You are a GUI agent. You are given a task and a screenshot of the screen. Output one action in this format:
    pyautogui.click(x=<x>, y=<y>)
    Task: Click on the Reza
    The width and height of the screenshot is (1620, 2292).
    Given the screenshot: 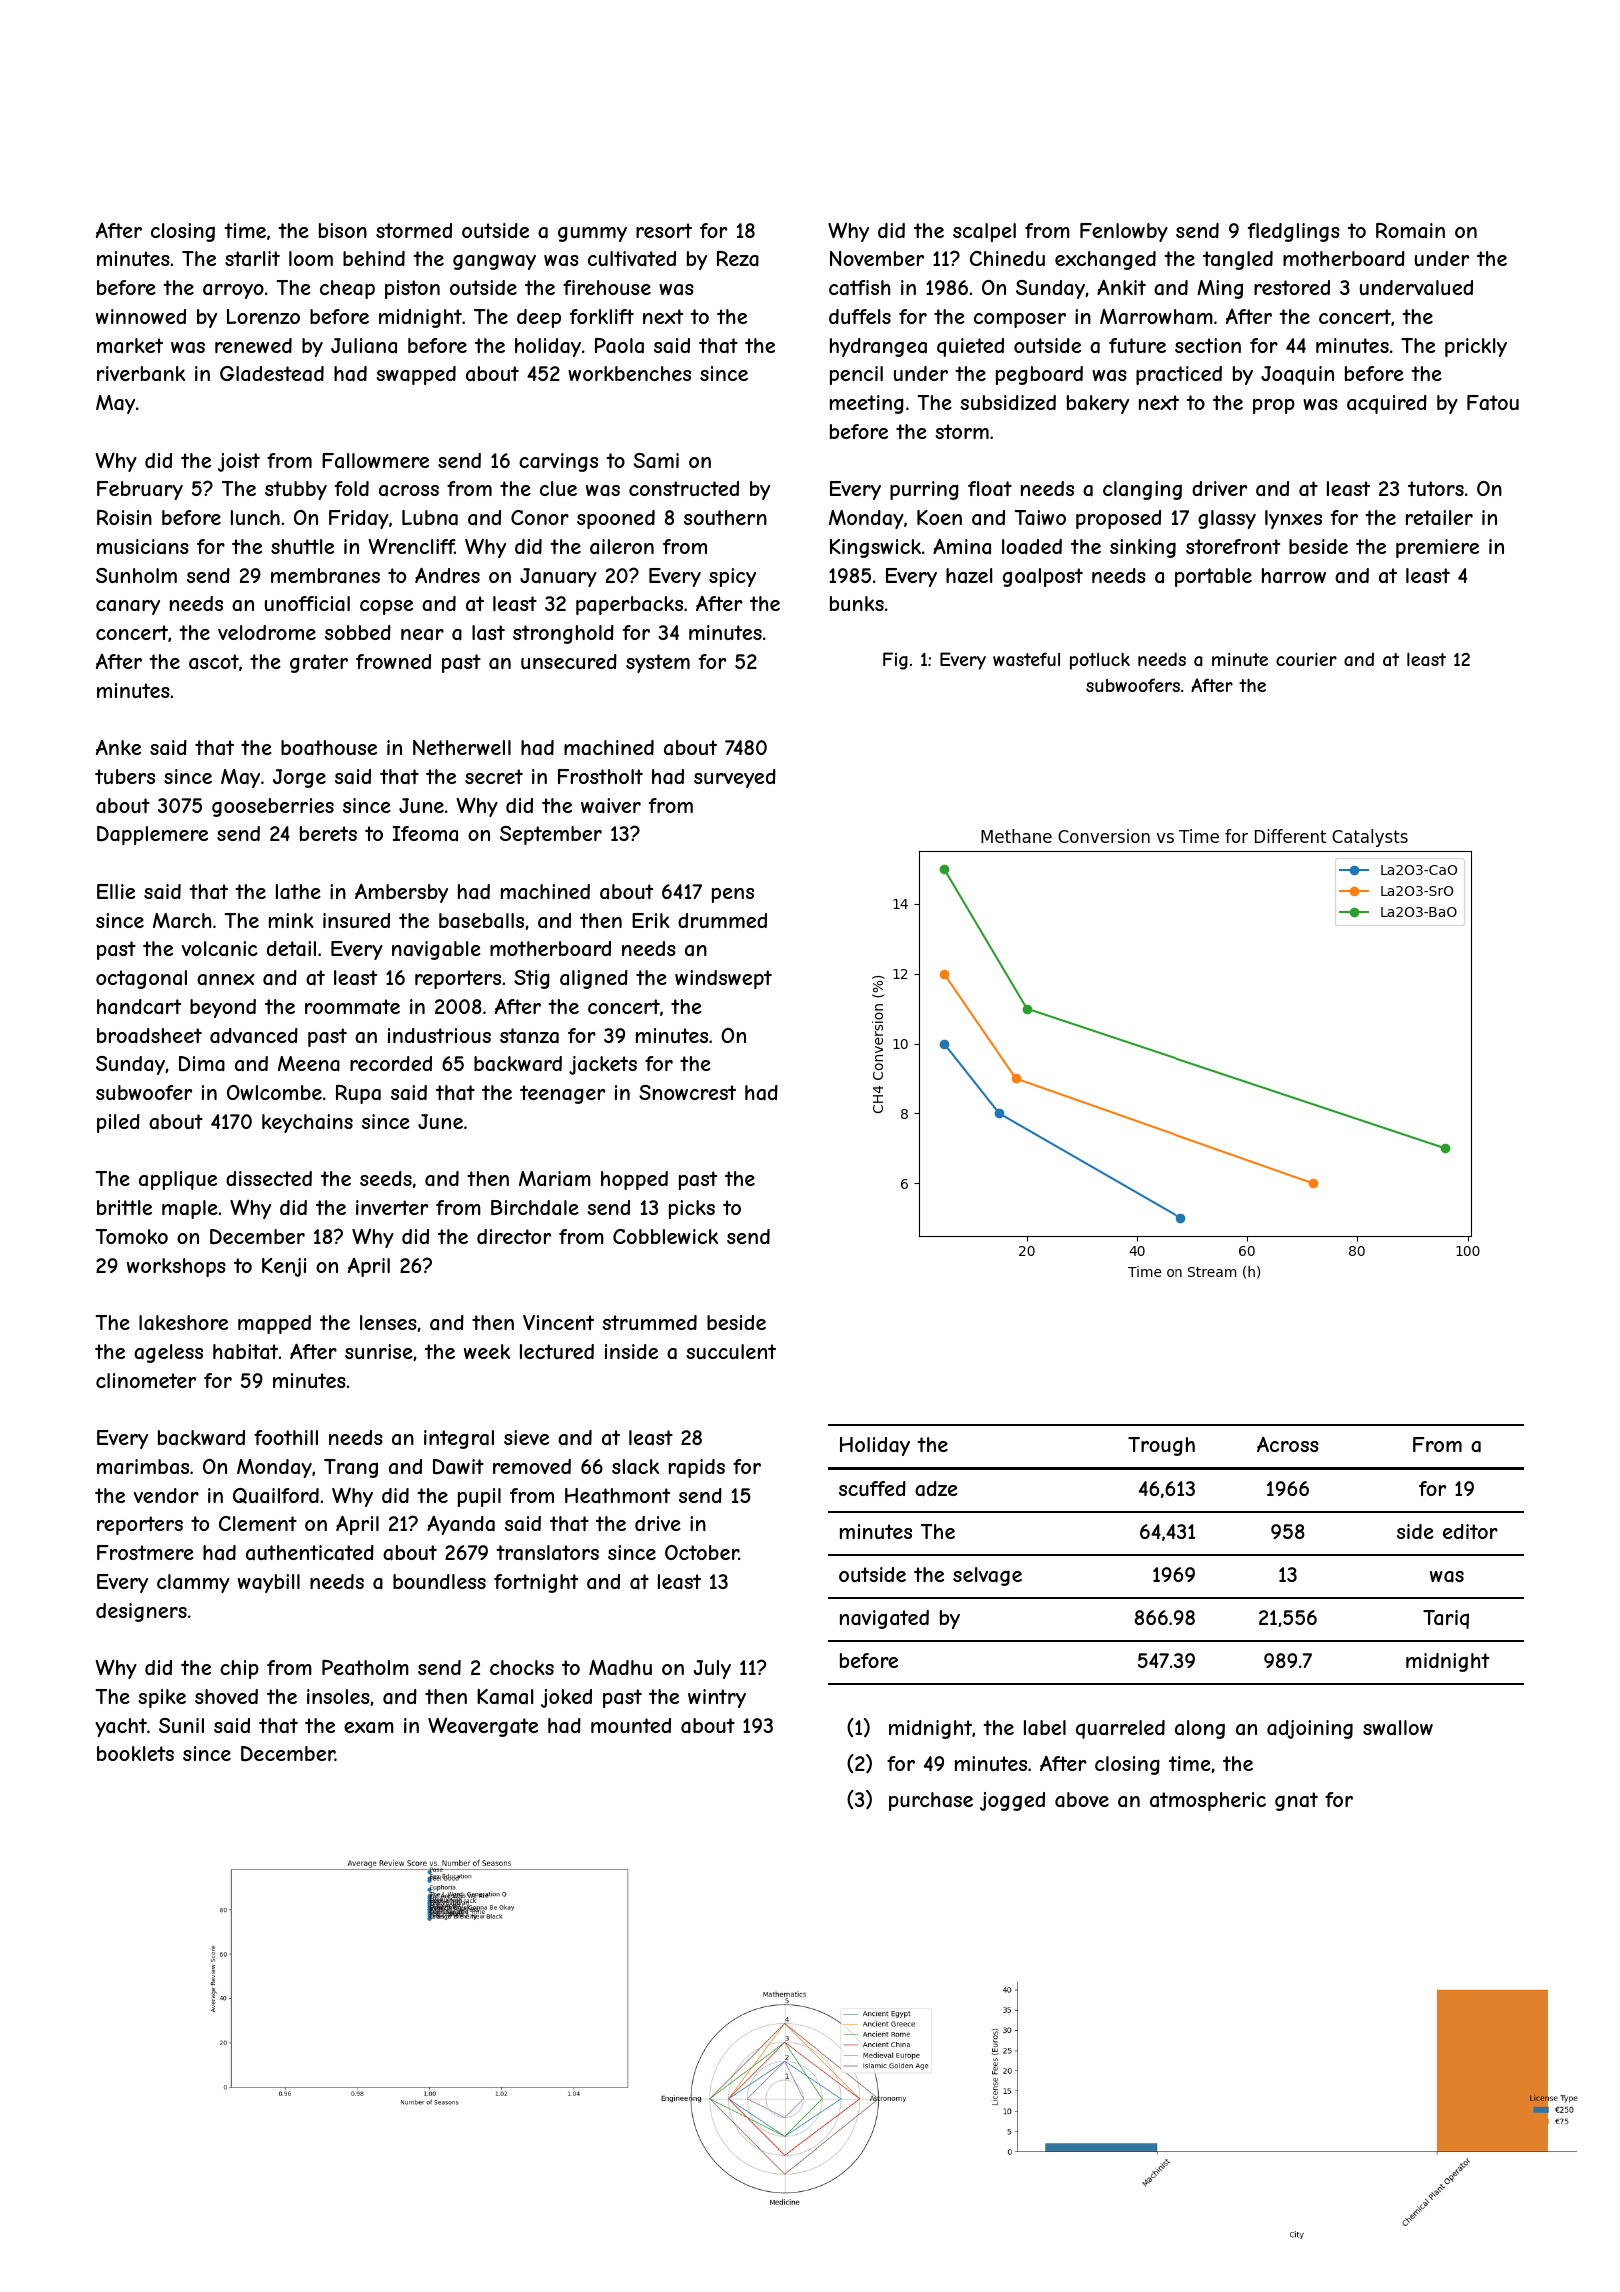 What is the action you would take?
    pyautogui.click(x=738, y=259)
